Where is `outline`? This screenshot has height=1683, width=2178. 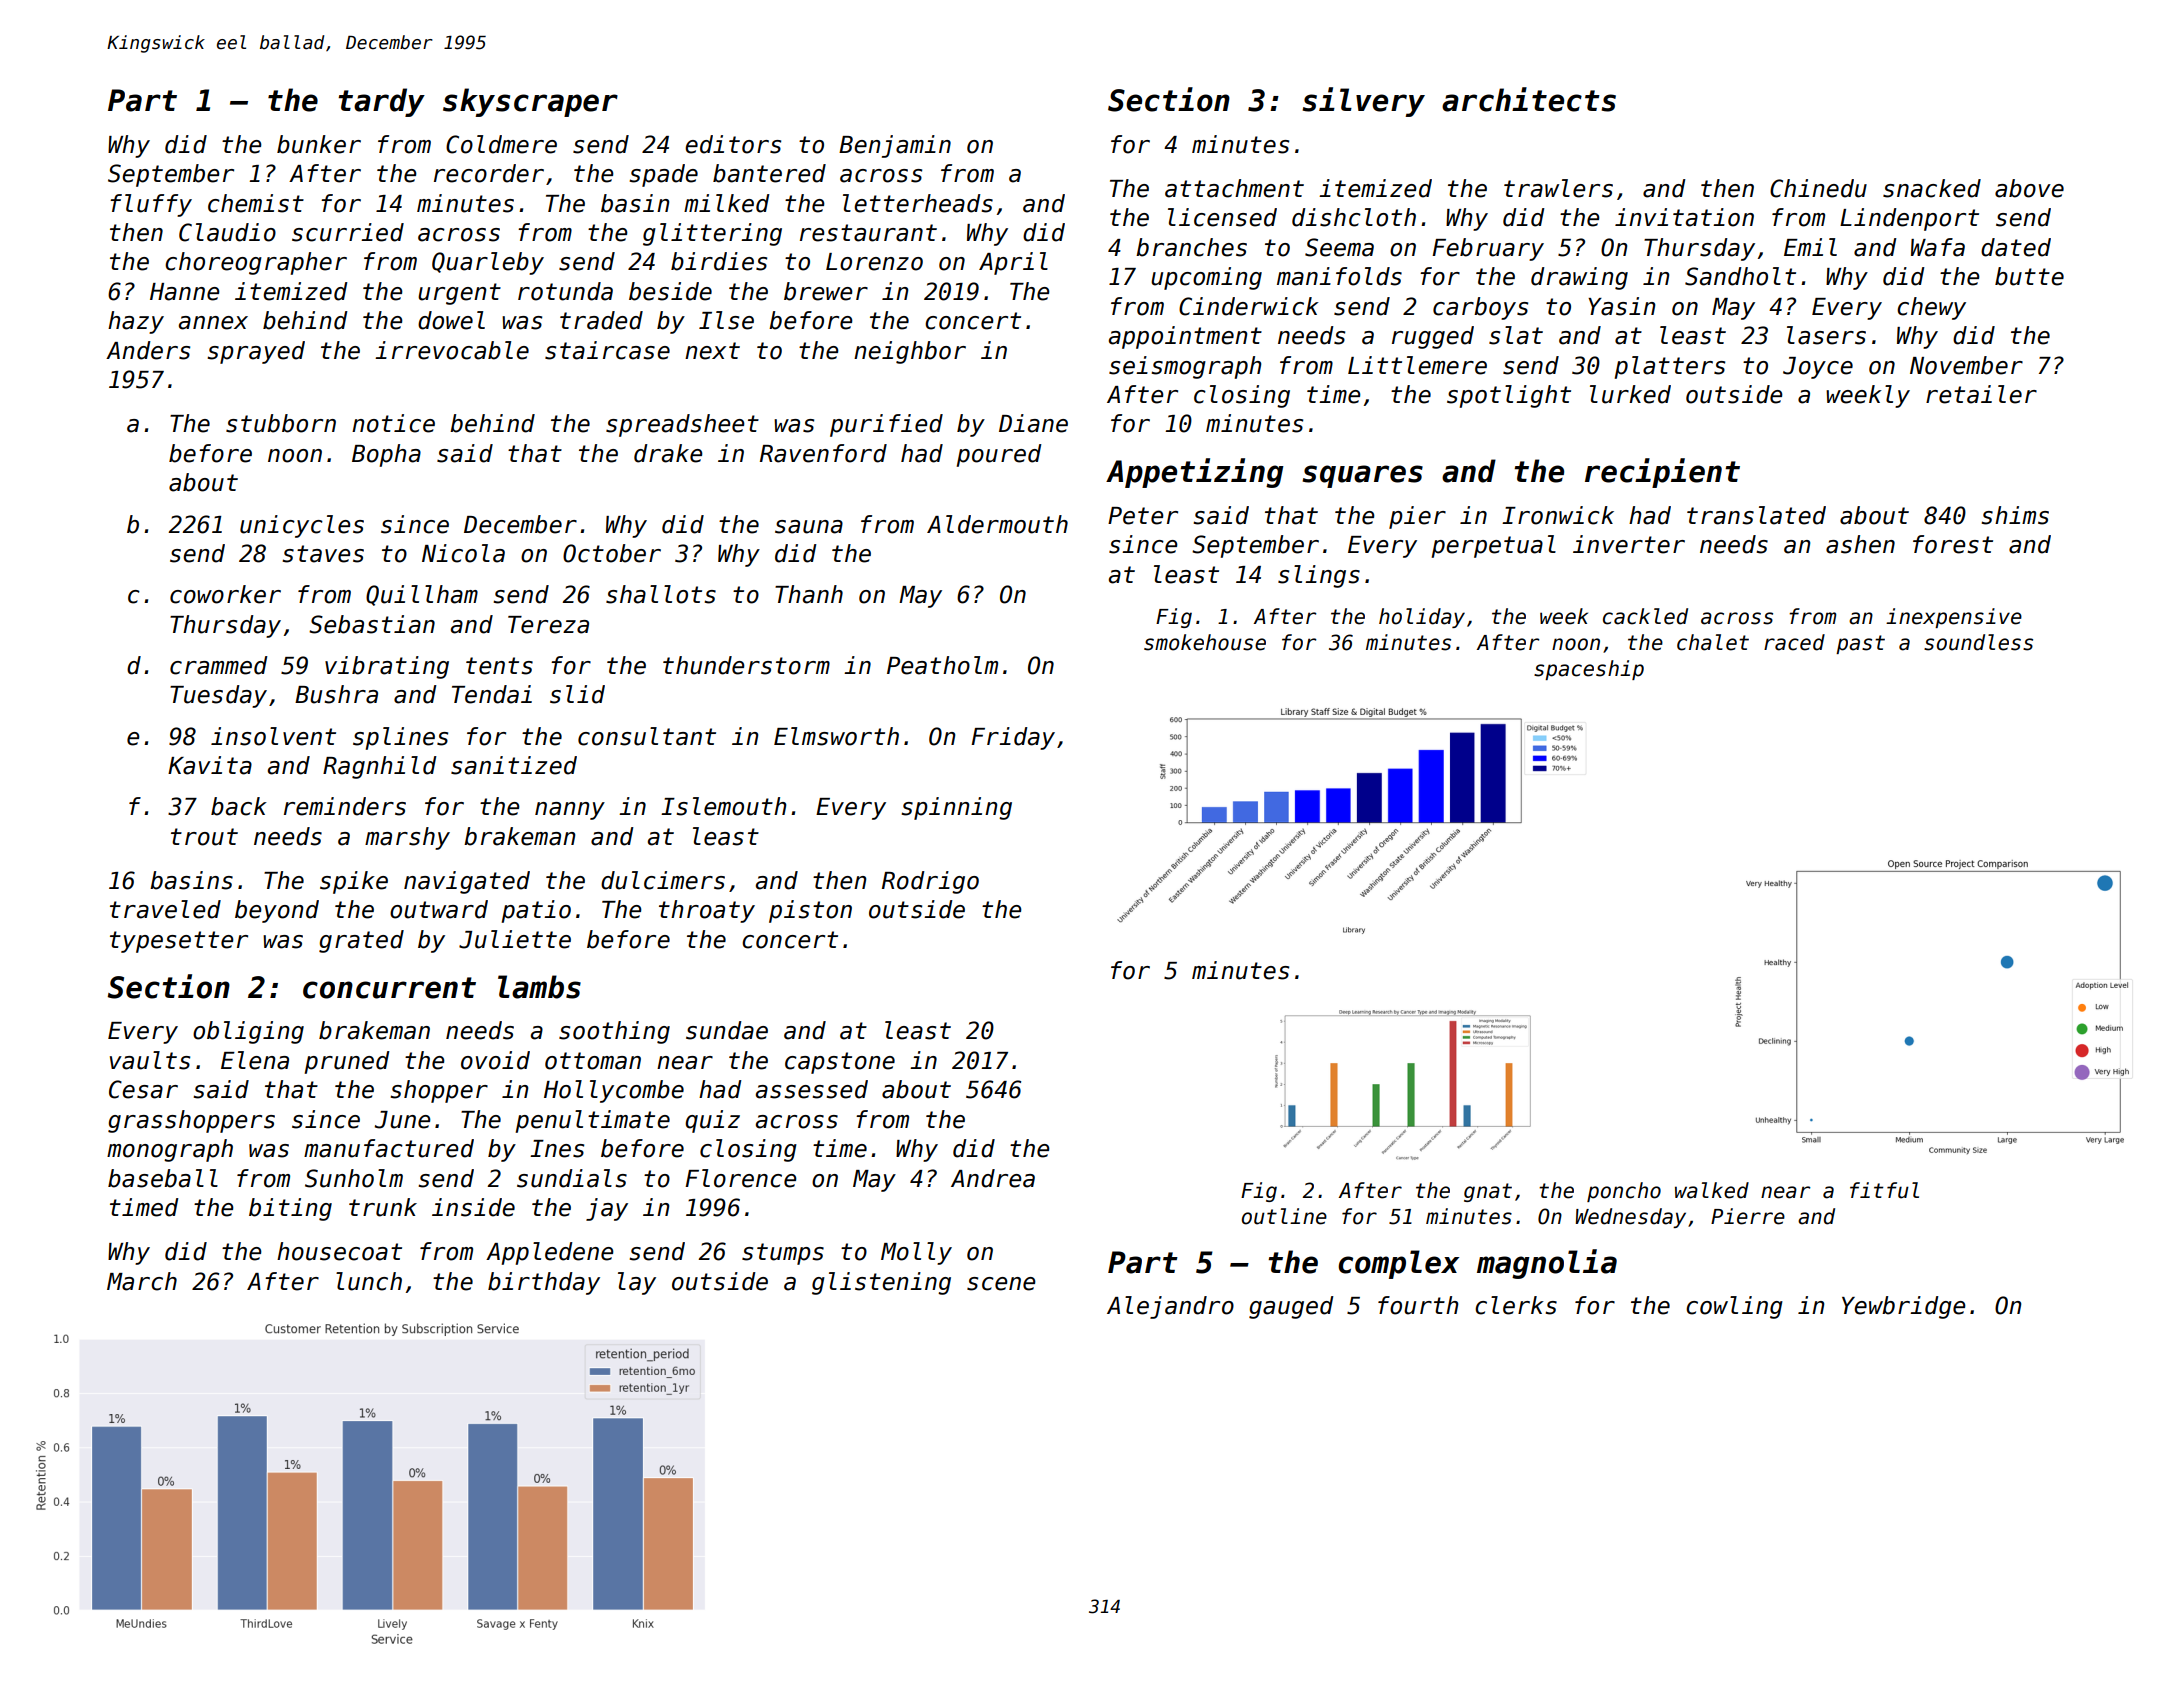
outline is located at coordinates (1284, 1216).
